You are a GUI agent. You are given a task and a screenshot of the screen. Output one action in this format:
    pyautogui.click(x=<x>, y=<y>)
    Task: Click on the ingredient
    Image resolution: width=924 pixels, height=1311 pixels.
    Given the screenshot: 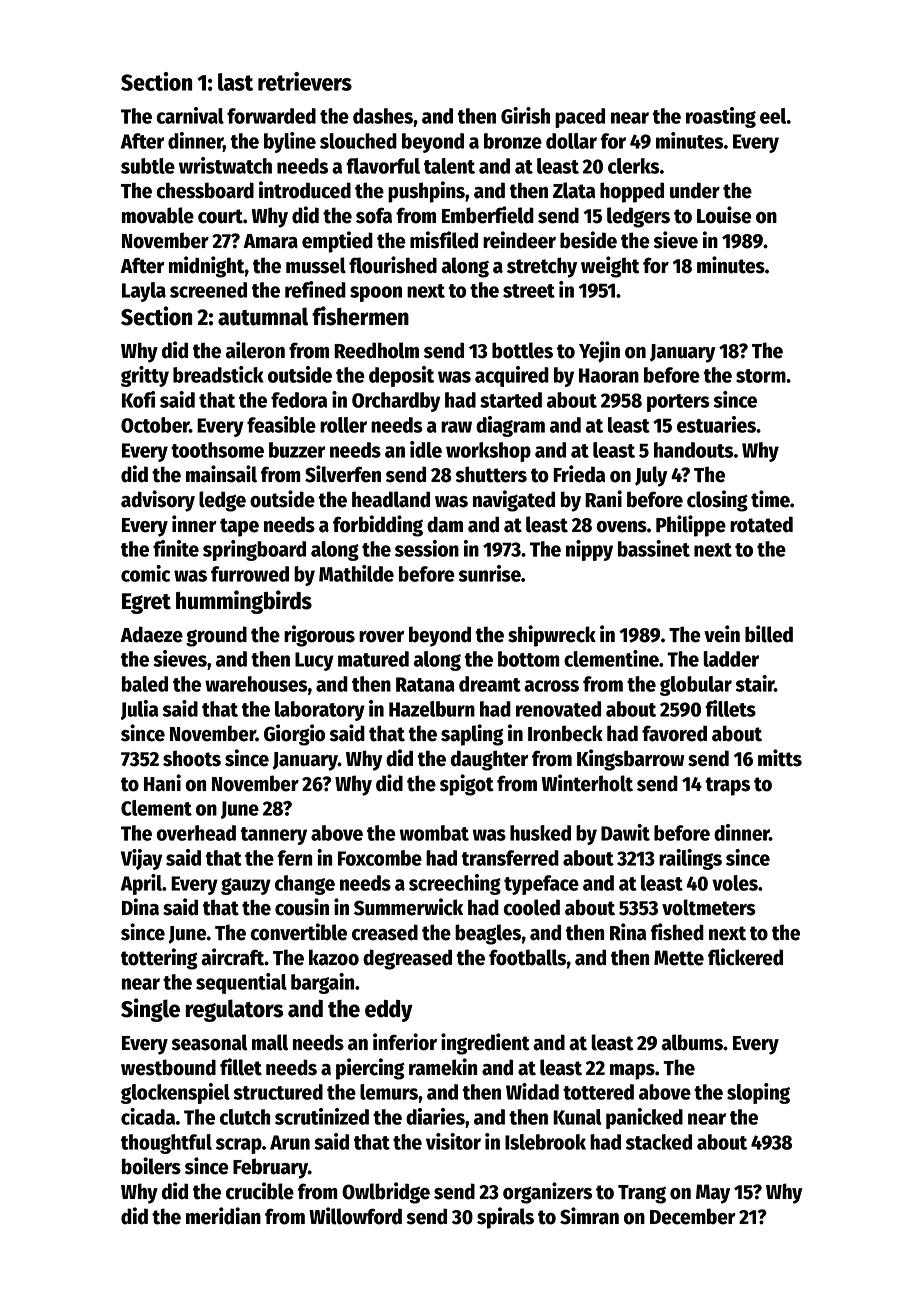 What is the action you would take?
    pyautogui.click(x=485, y=1044)
